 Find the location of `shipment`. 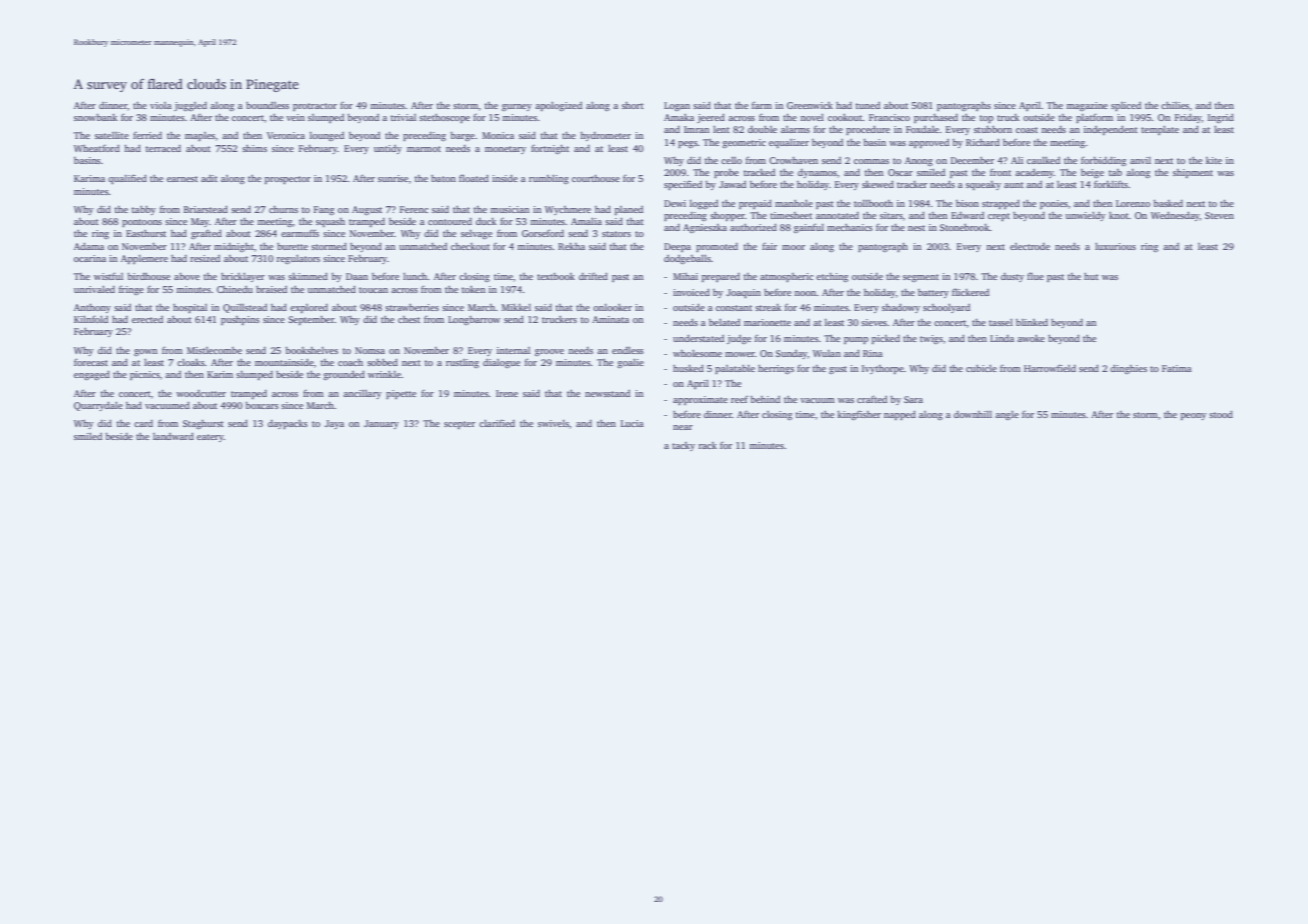

shipment is located at coordinates (1193, 173).
